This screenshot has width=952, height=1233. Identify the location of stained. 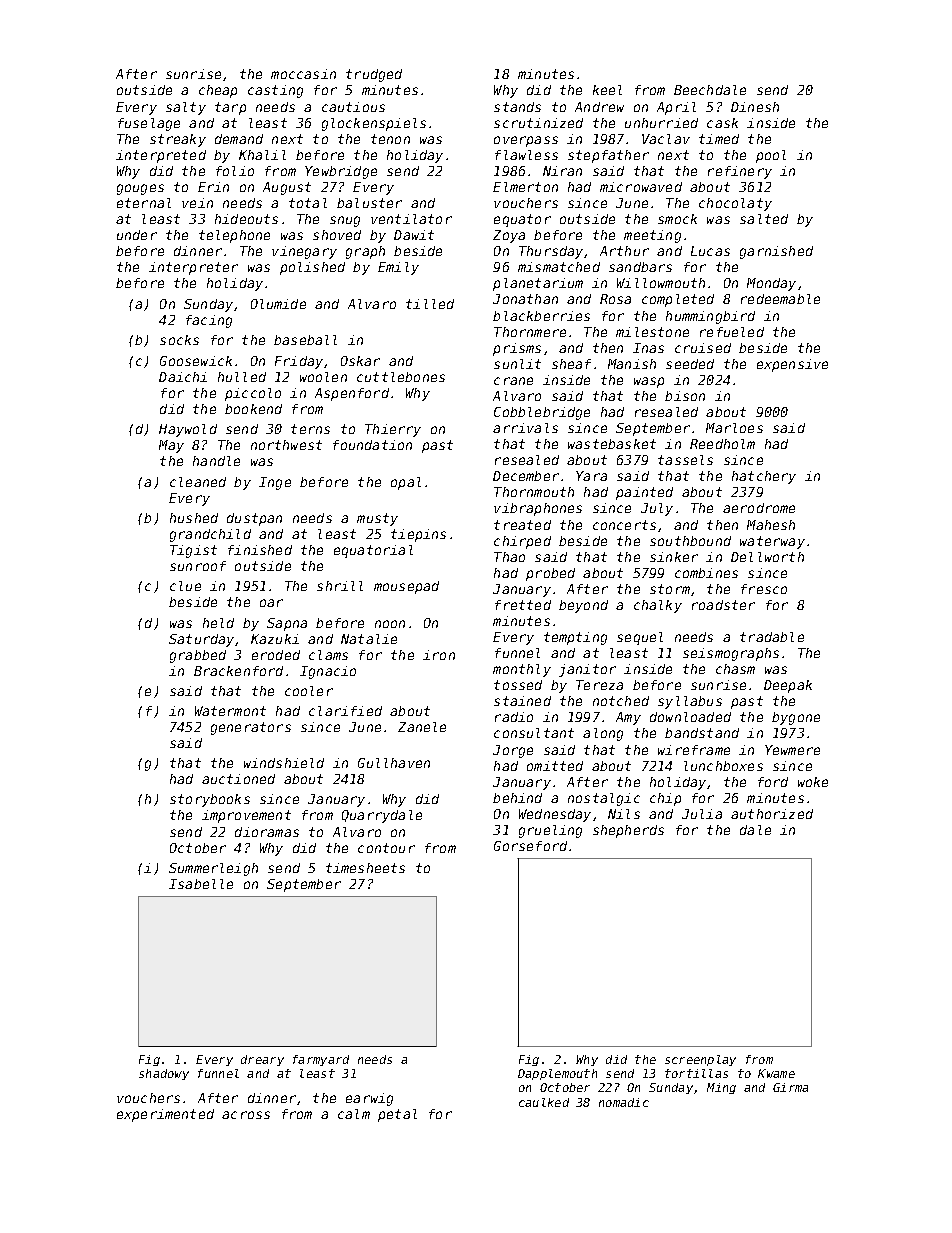
(522, 701).
